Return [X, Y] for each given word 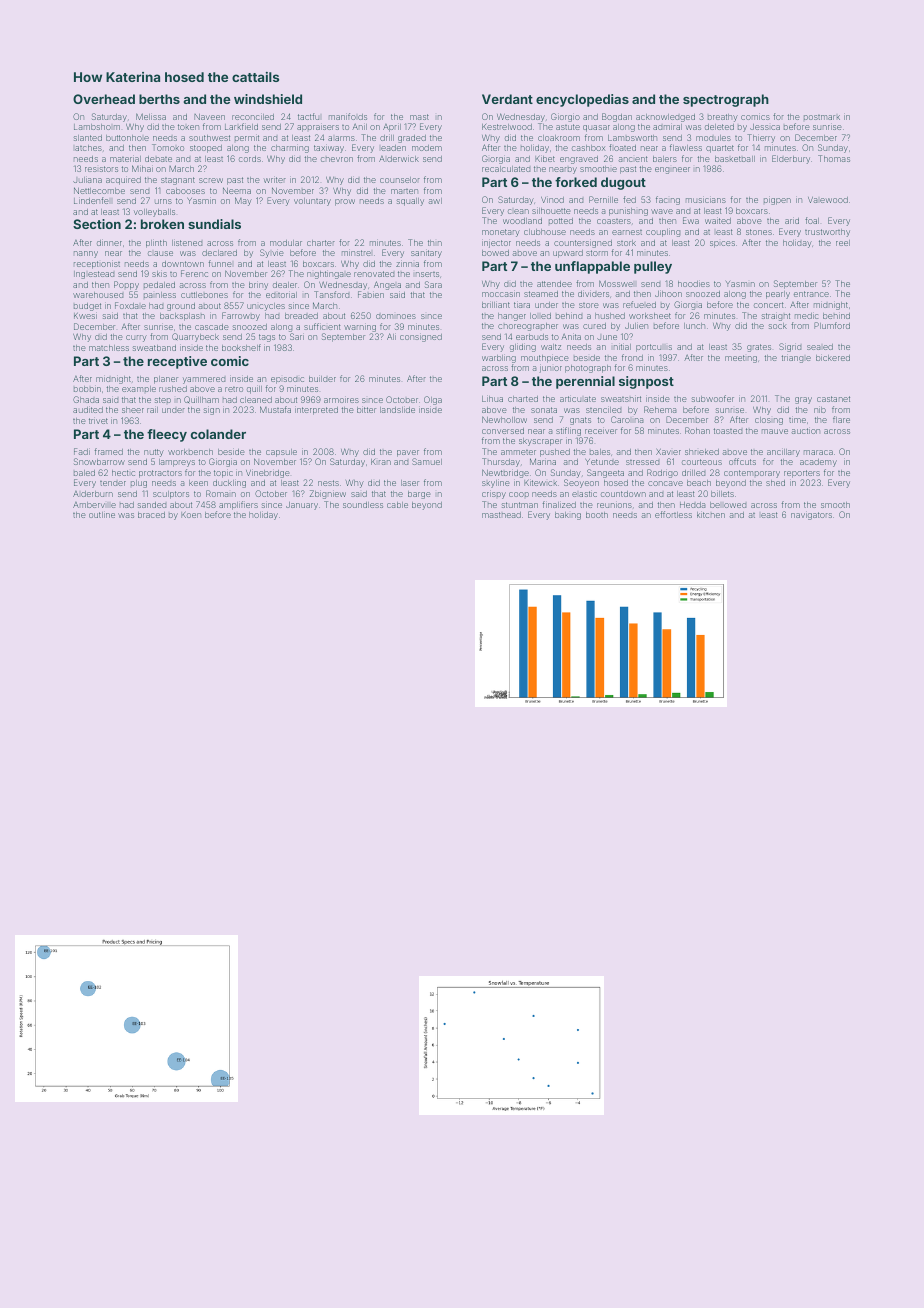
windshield [268, 99]
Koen [191, 514]
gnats [580, 421]
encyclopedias [582, 100]
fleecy [167, 435]
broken [162, 224]
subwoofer [713, 398]
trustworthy [827, 233]
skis [159, 273]
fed [629, 199]
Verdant [507, 99]
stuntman [520, 505]
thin [435, 243]
